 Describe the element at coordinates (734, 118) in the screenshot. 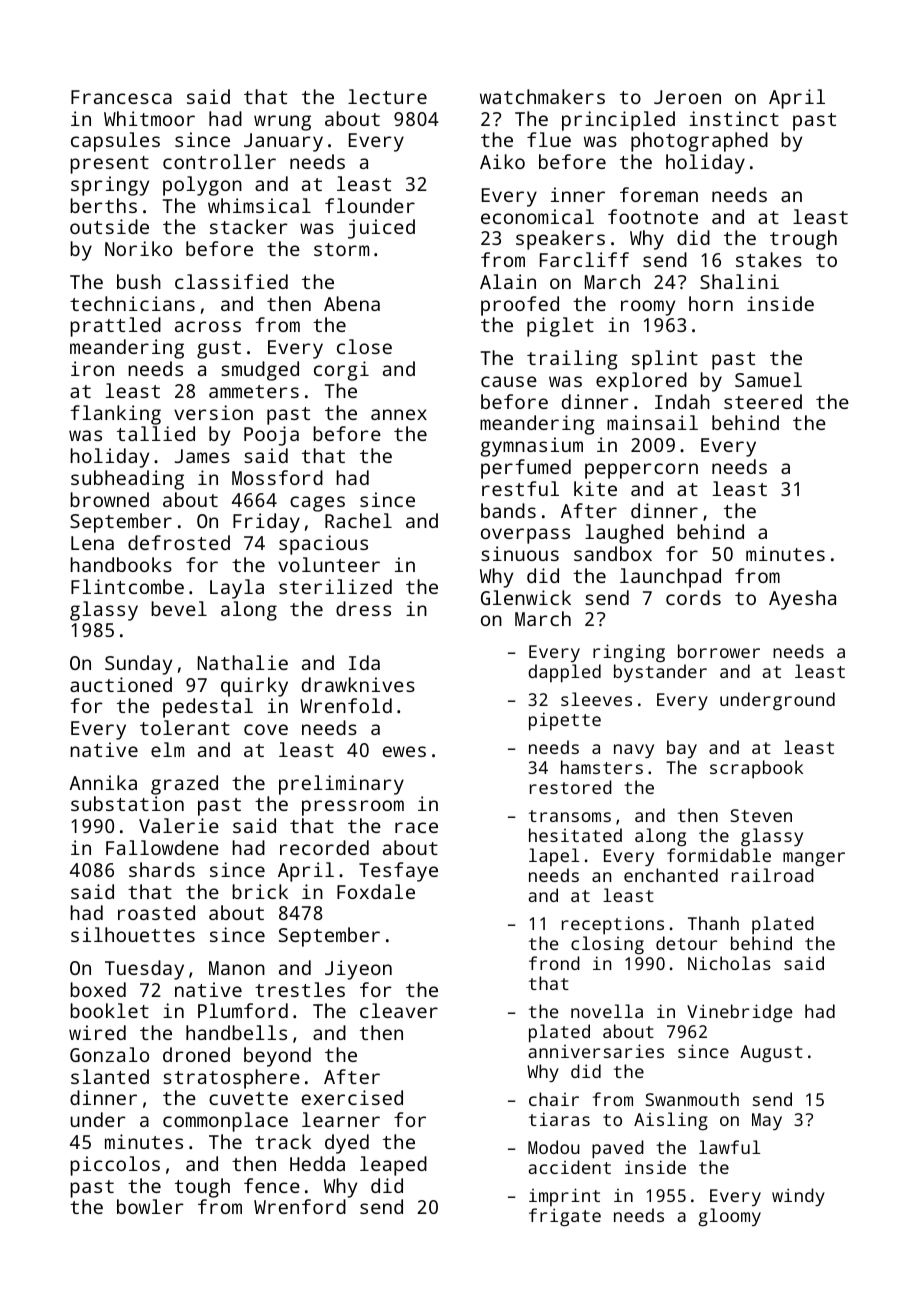

I see `instinct` at that location.
